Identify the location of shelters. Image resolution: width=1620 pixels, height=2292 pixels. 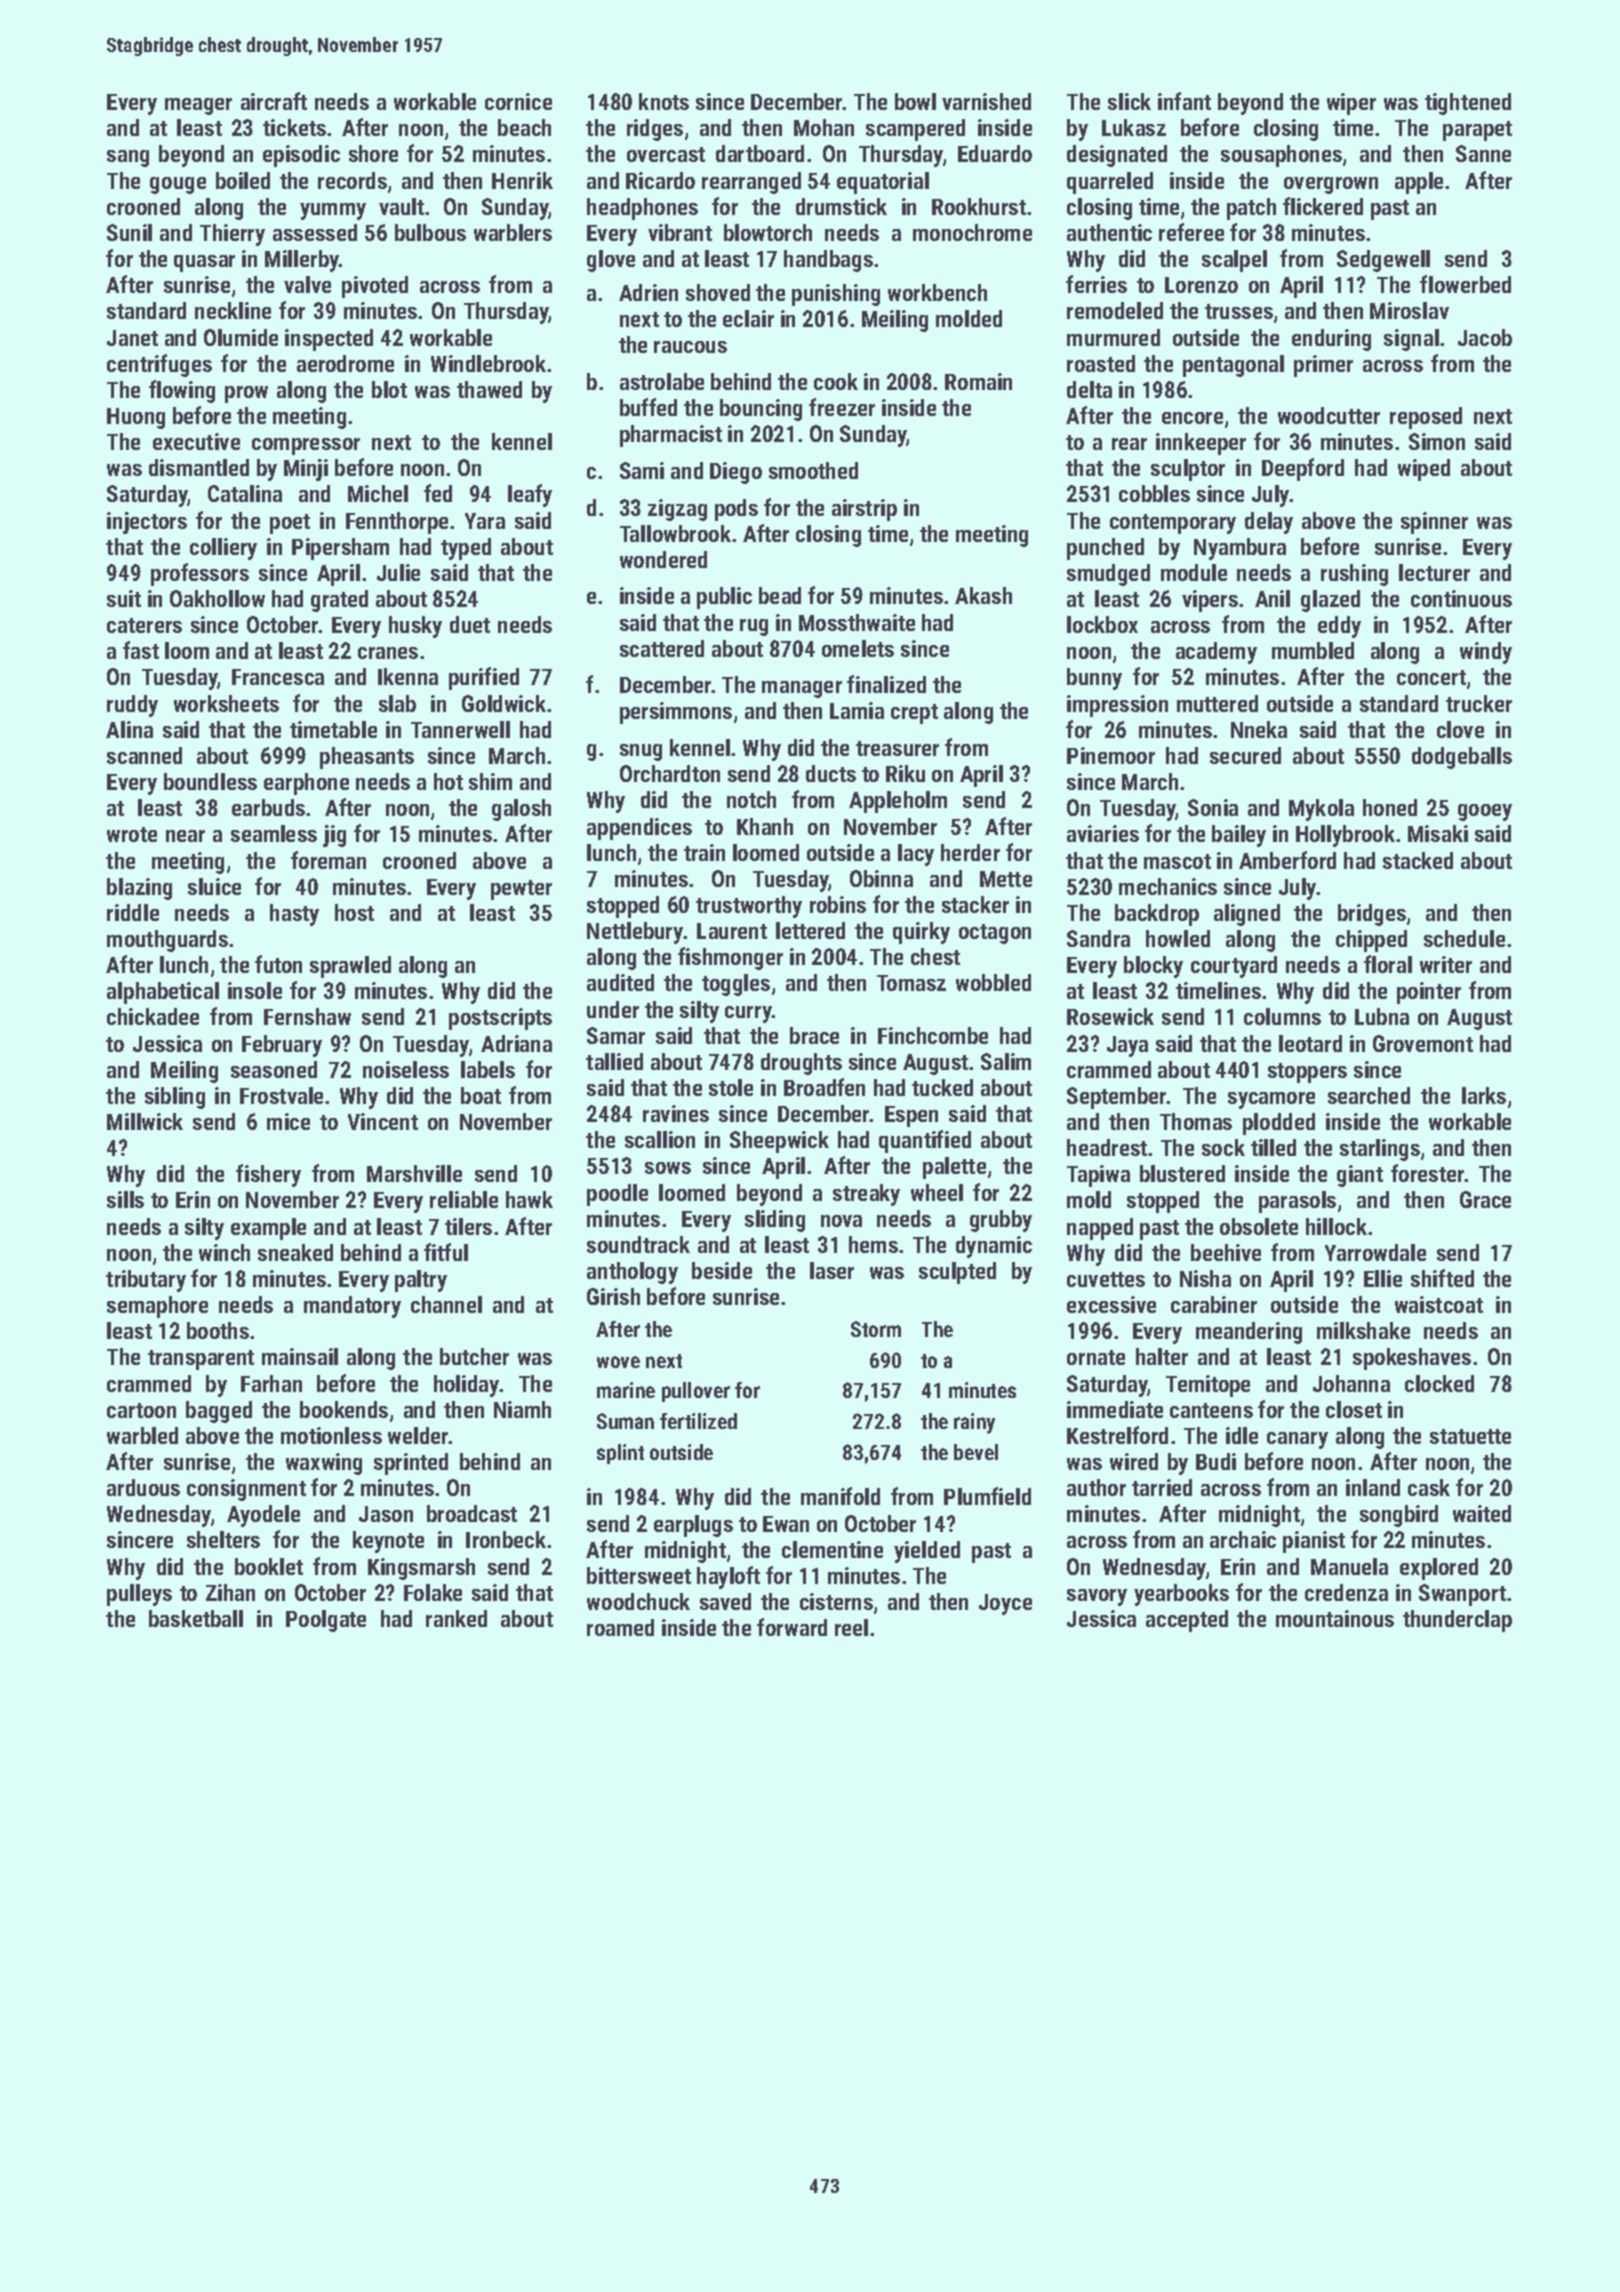
(223, 1539).
